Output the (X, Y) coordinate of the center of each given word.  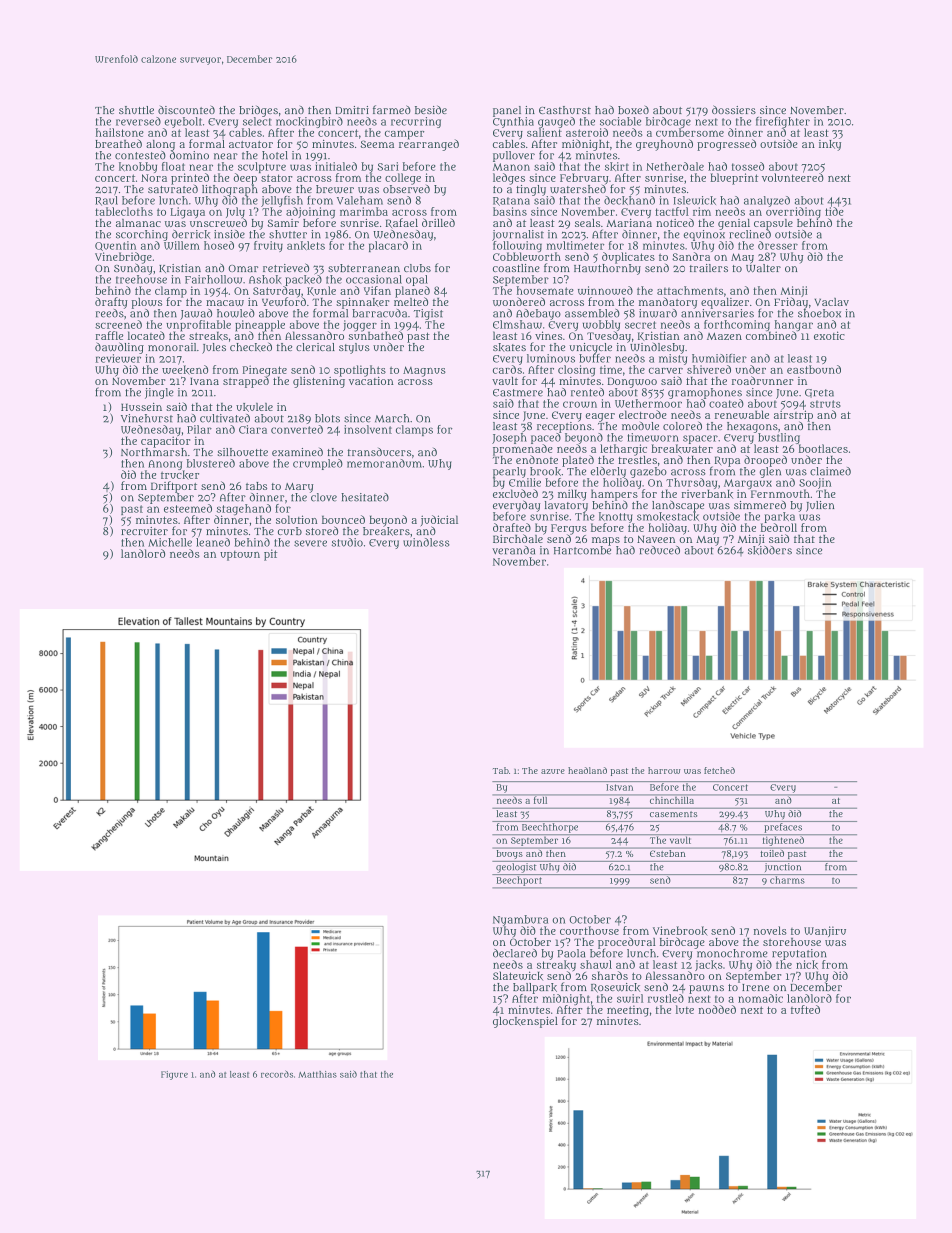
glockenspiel (525, 1022)
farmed (392, 109)
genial (734, 224)
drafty (111, 303)
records (277, 1074)
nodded (717, 1009)
